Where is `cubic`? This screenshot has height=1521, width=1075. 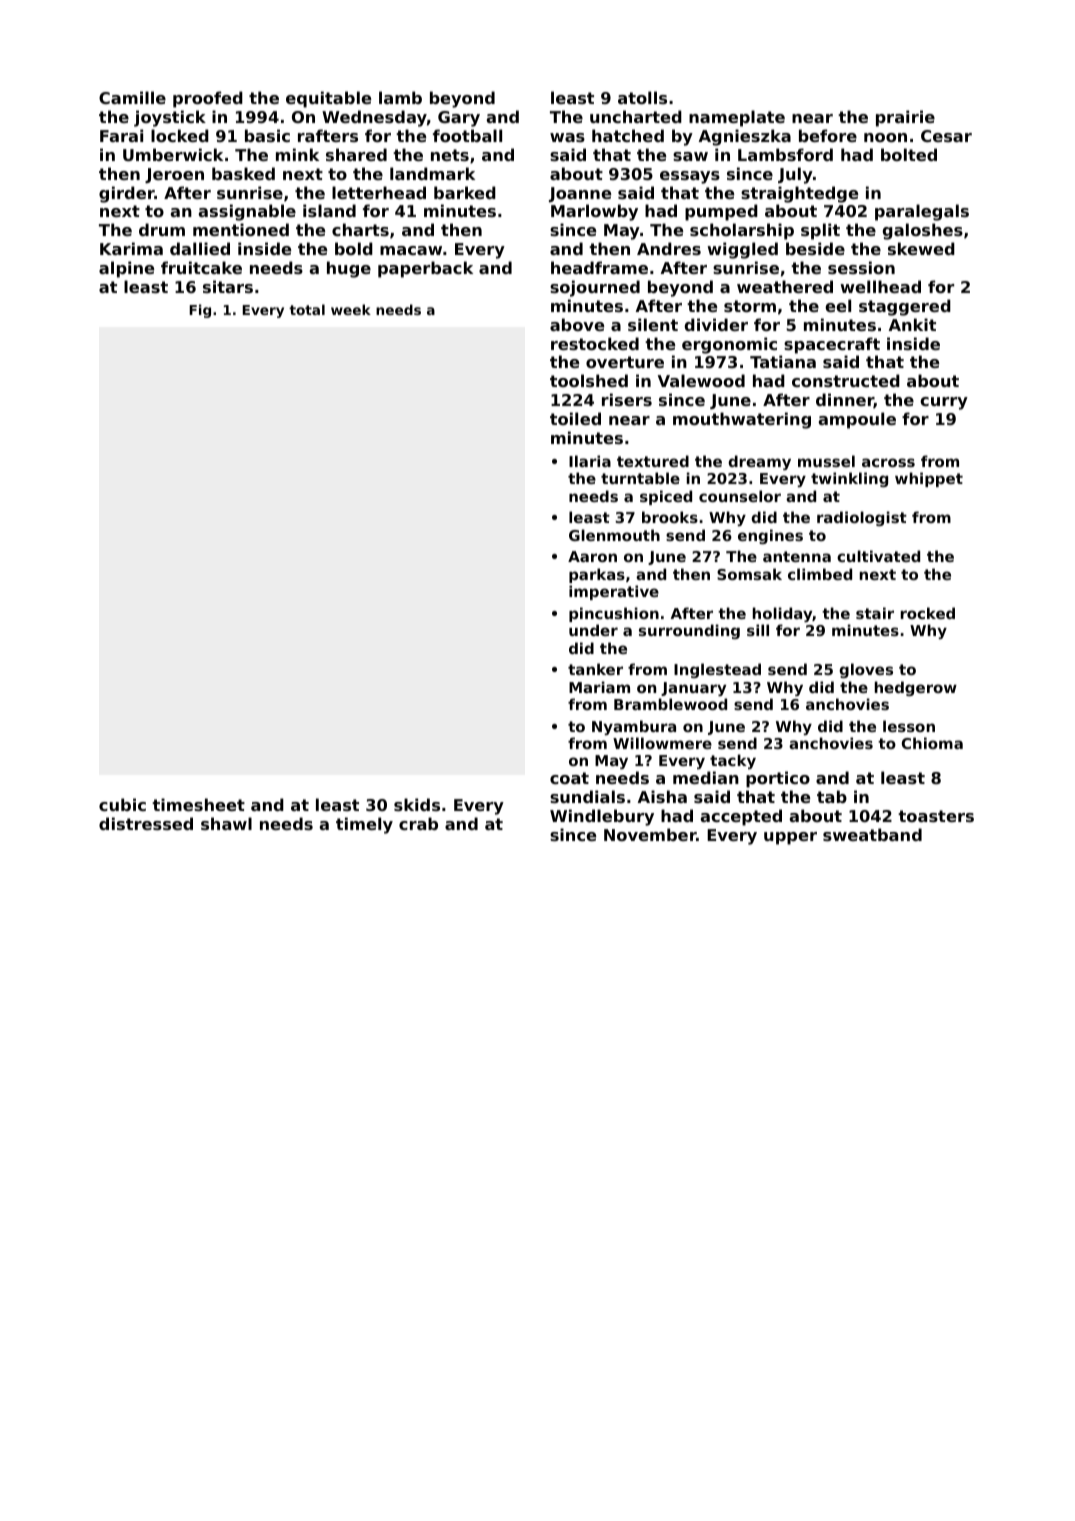
cubic is located at coordinates (122, 804).
